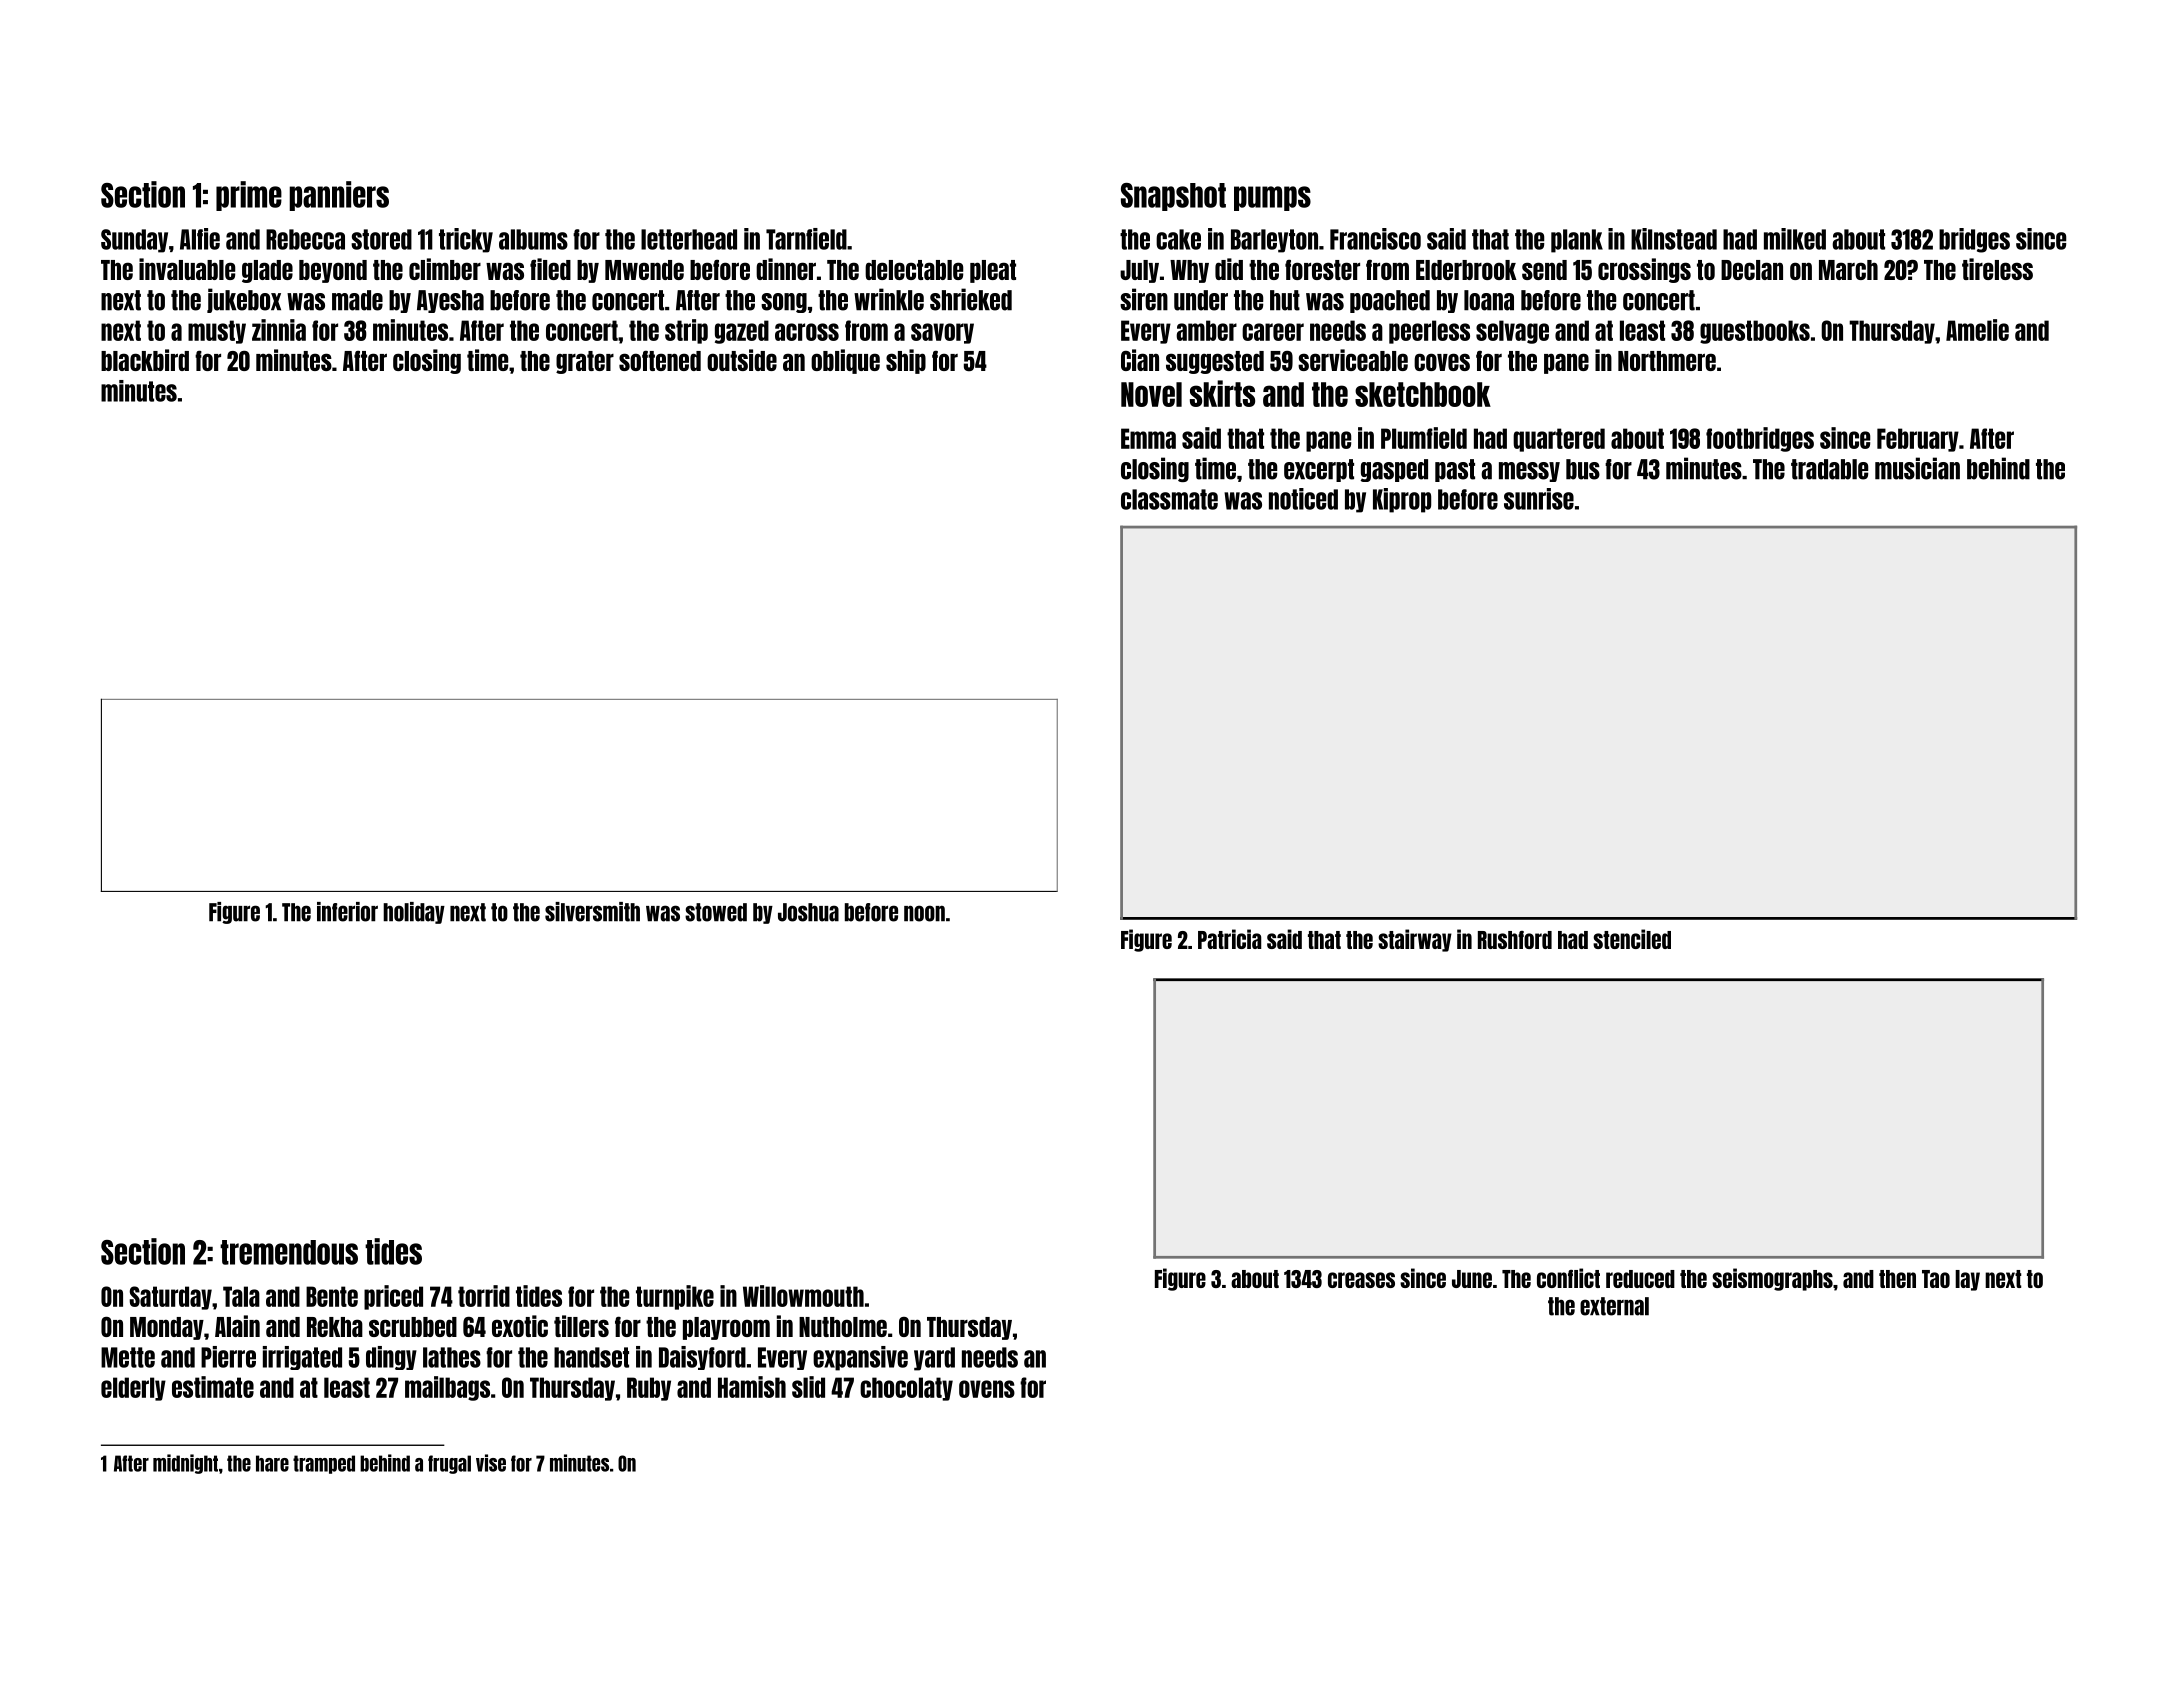 The image size is (2178, 1683). What do you see at coordinates (185, 1464) in the screenshot?
I see `midnight` at bounding box center [185, 1464].
